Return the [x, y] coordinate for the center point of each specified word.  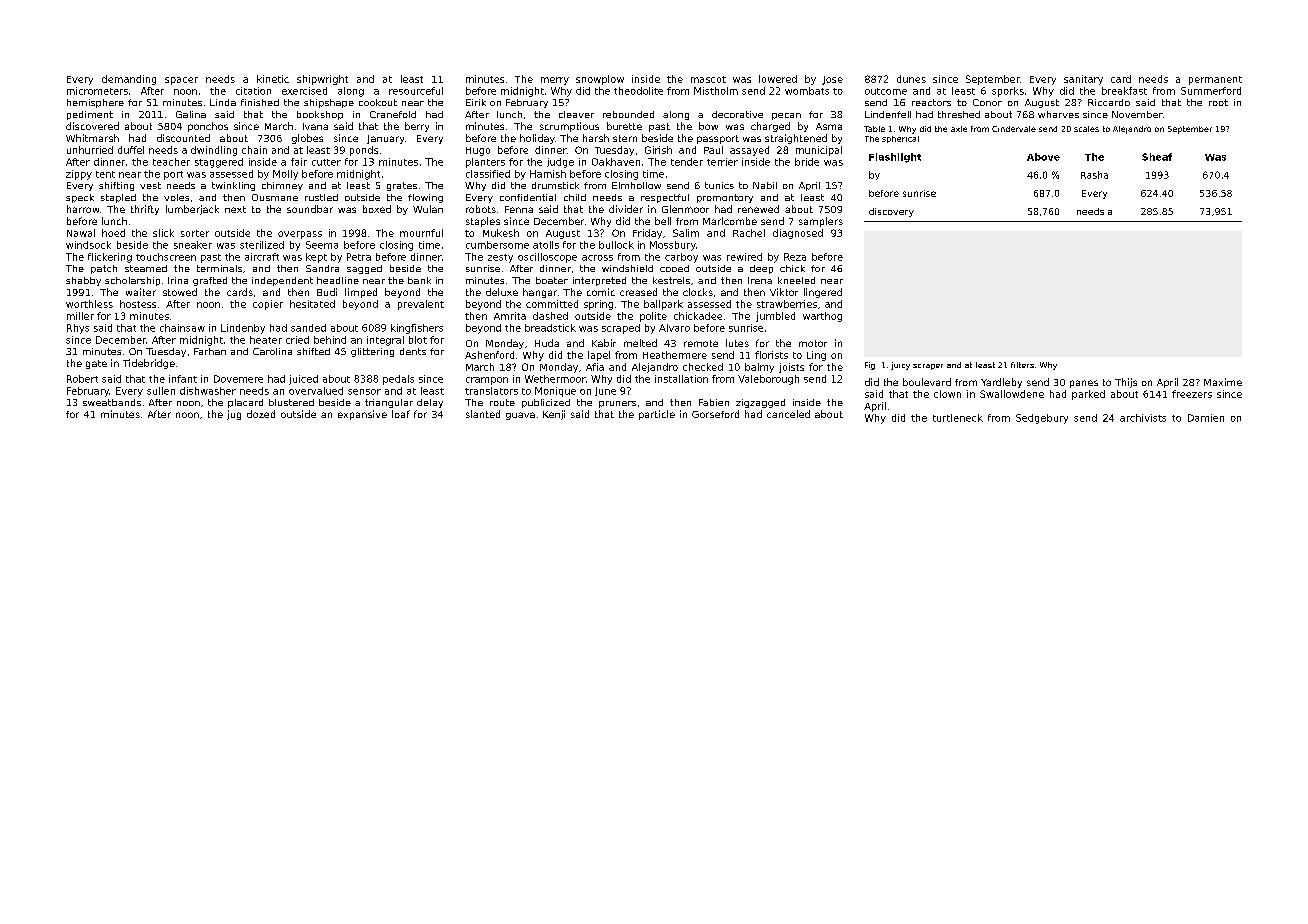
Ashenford [489, 355]
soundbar [310, 209]
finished [260, 102]
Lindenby [243, 329]
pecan [786, 116]
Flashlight [895, 158]
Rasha [1094, 175]
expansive [362, 415]
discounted [183, 138]
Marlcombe [730, 221]
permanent [1215, 80]
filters [1022, 365]
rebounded [628, 114]
